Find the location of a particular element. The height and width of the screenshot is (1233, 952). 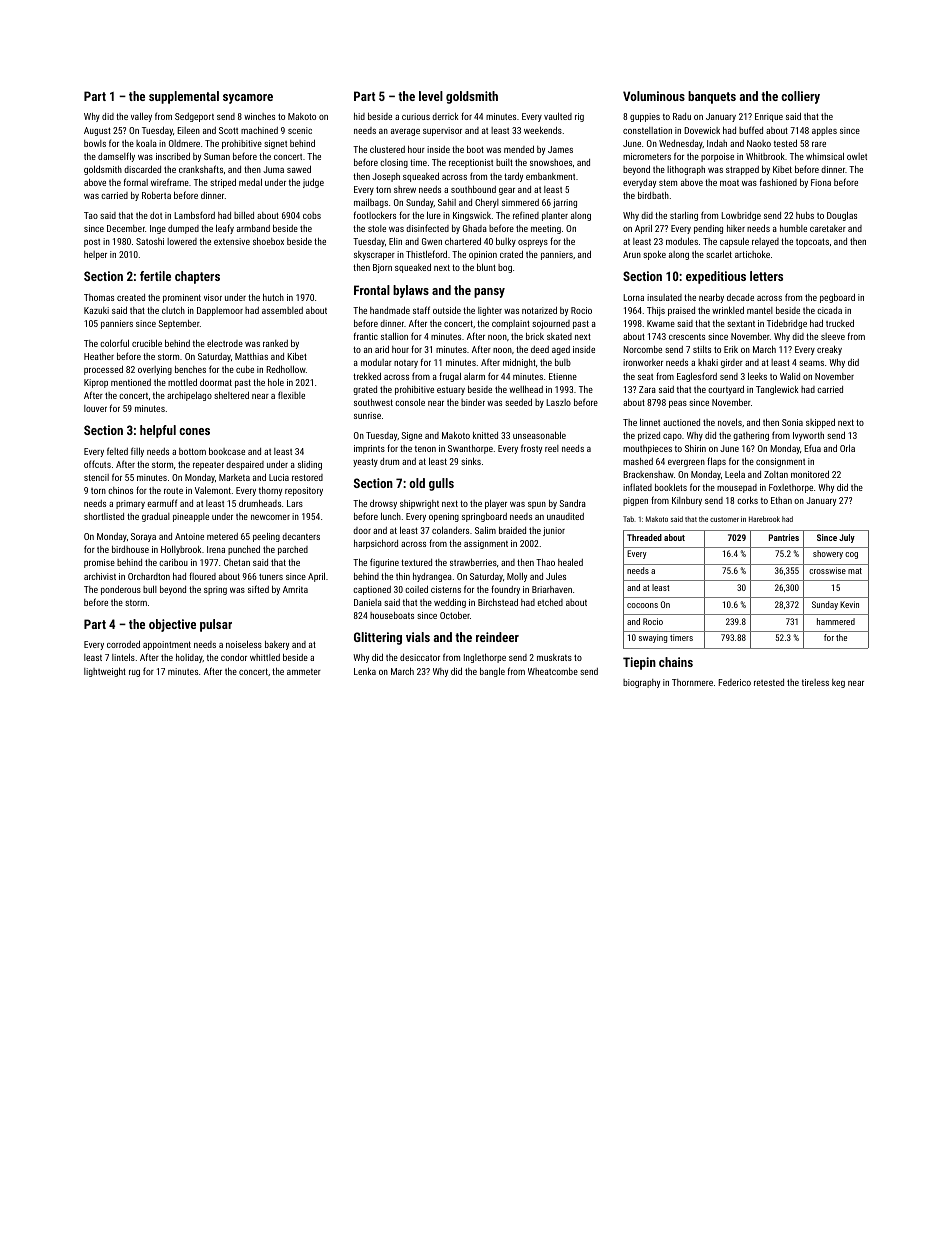

bookcase is located at coordinates (227, 451).
